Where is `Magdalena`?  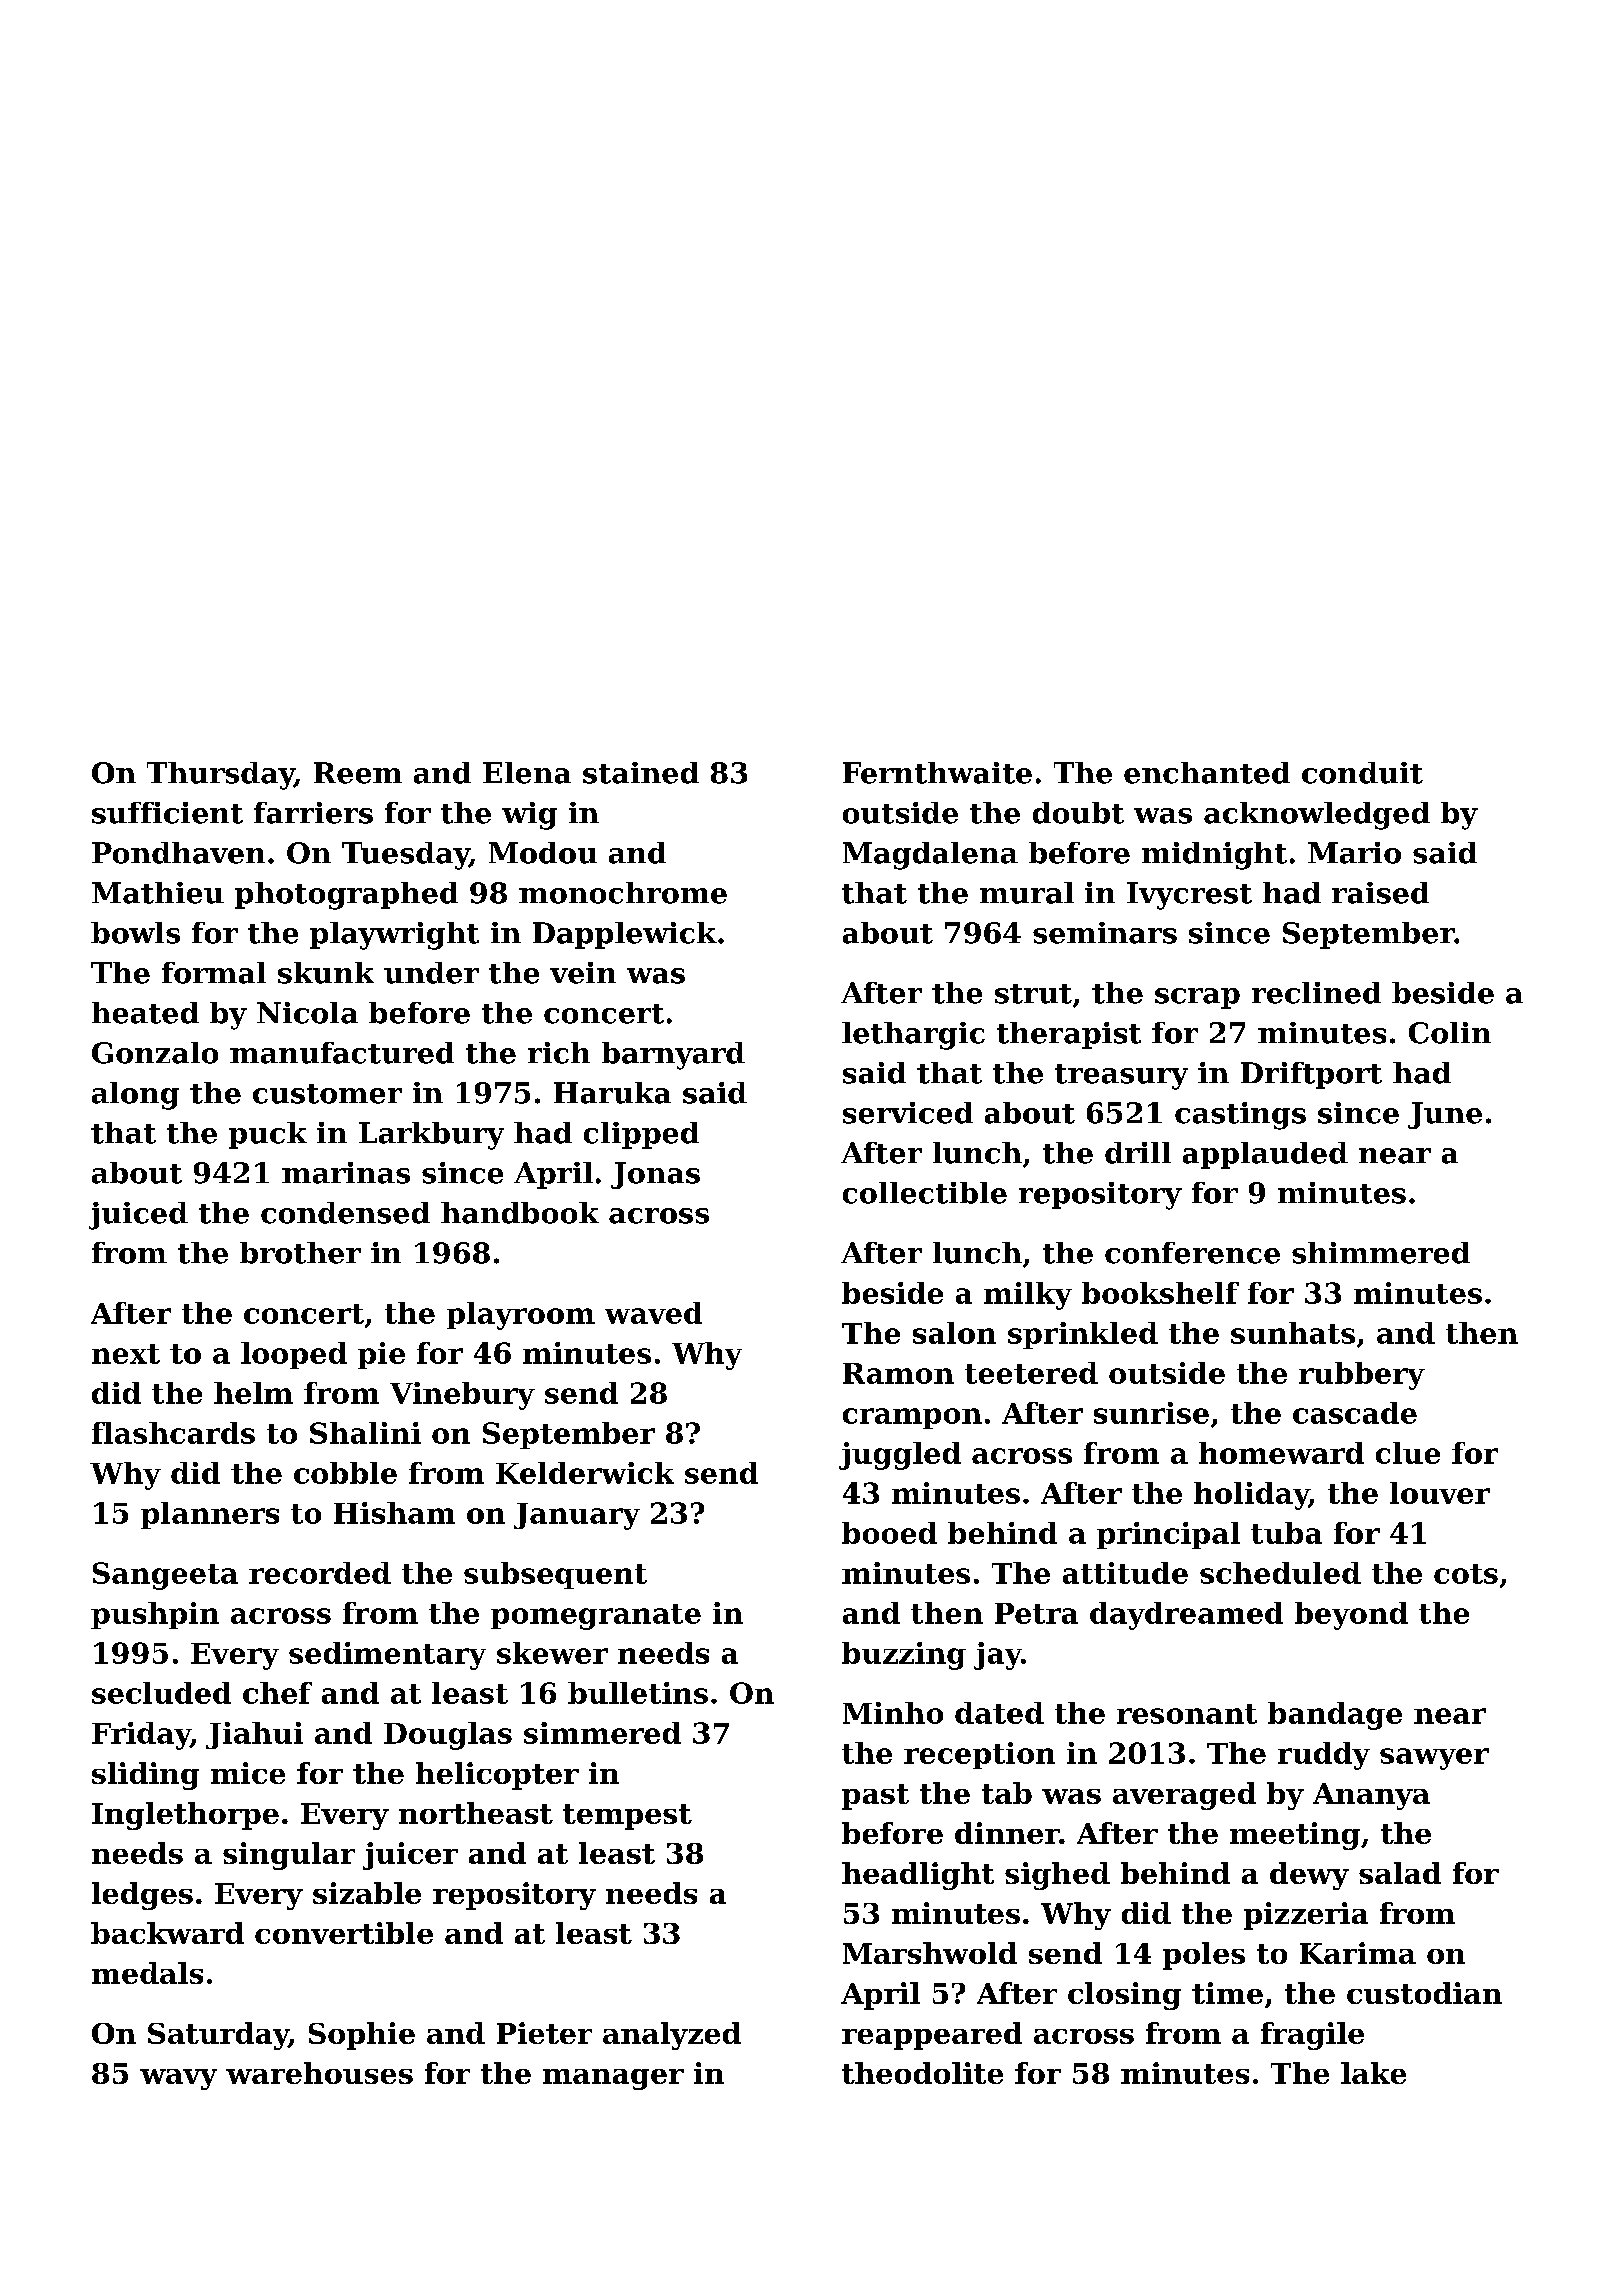 Magdalena is located at coordinates (930, 856).
